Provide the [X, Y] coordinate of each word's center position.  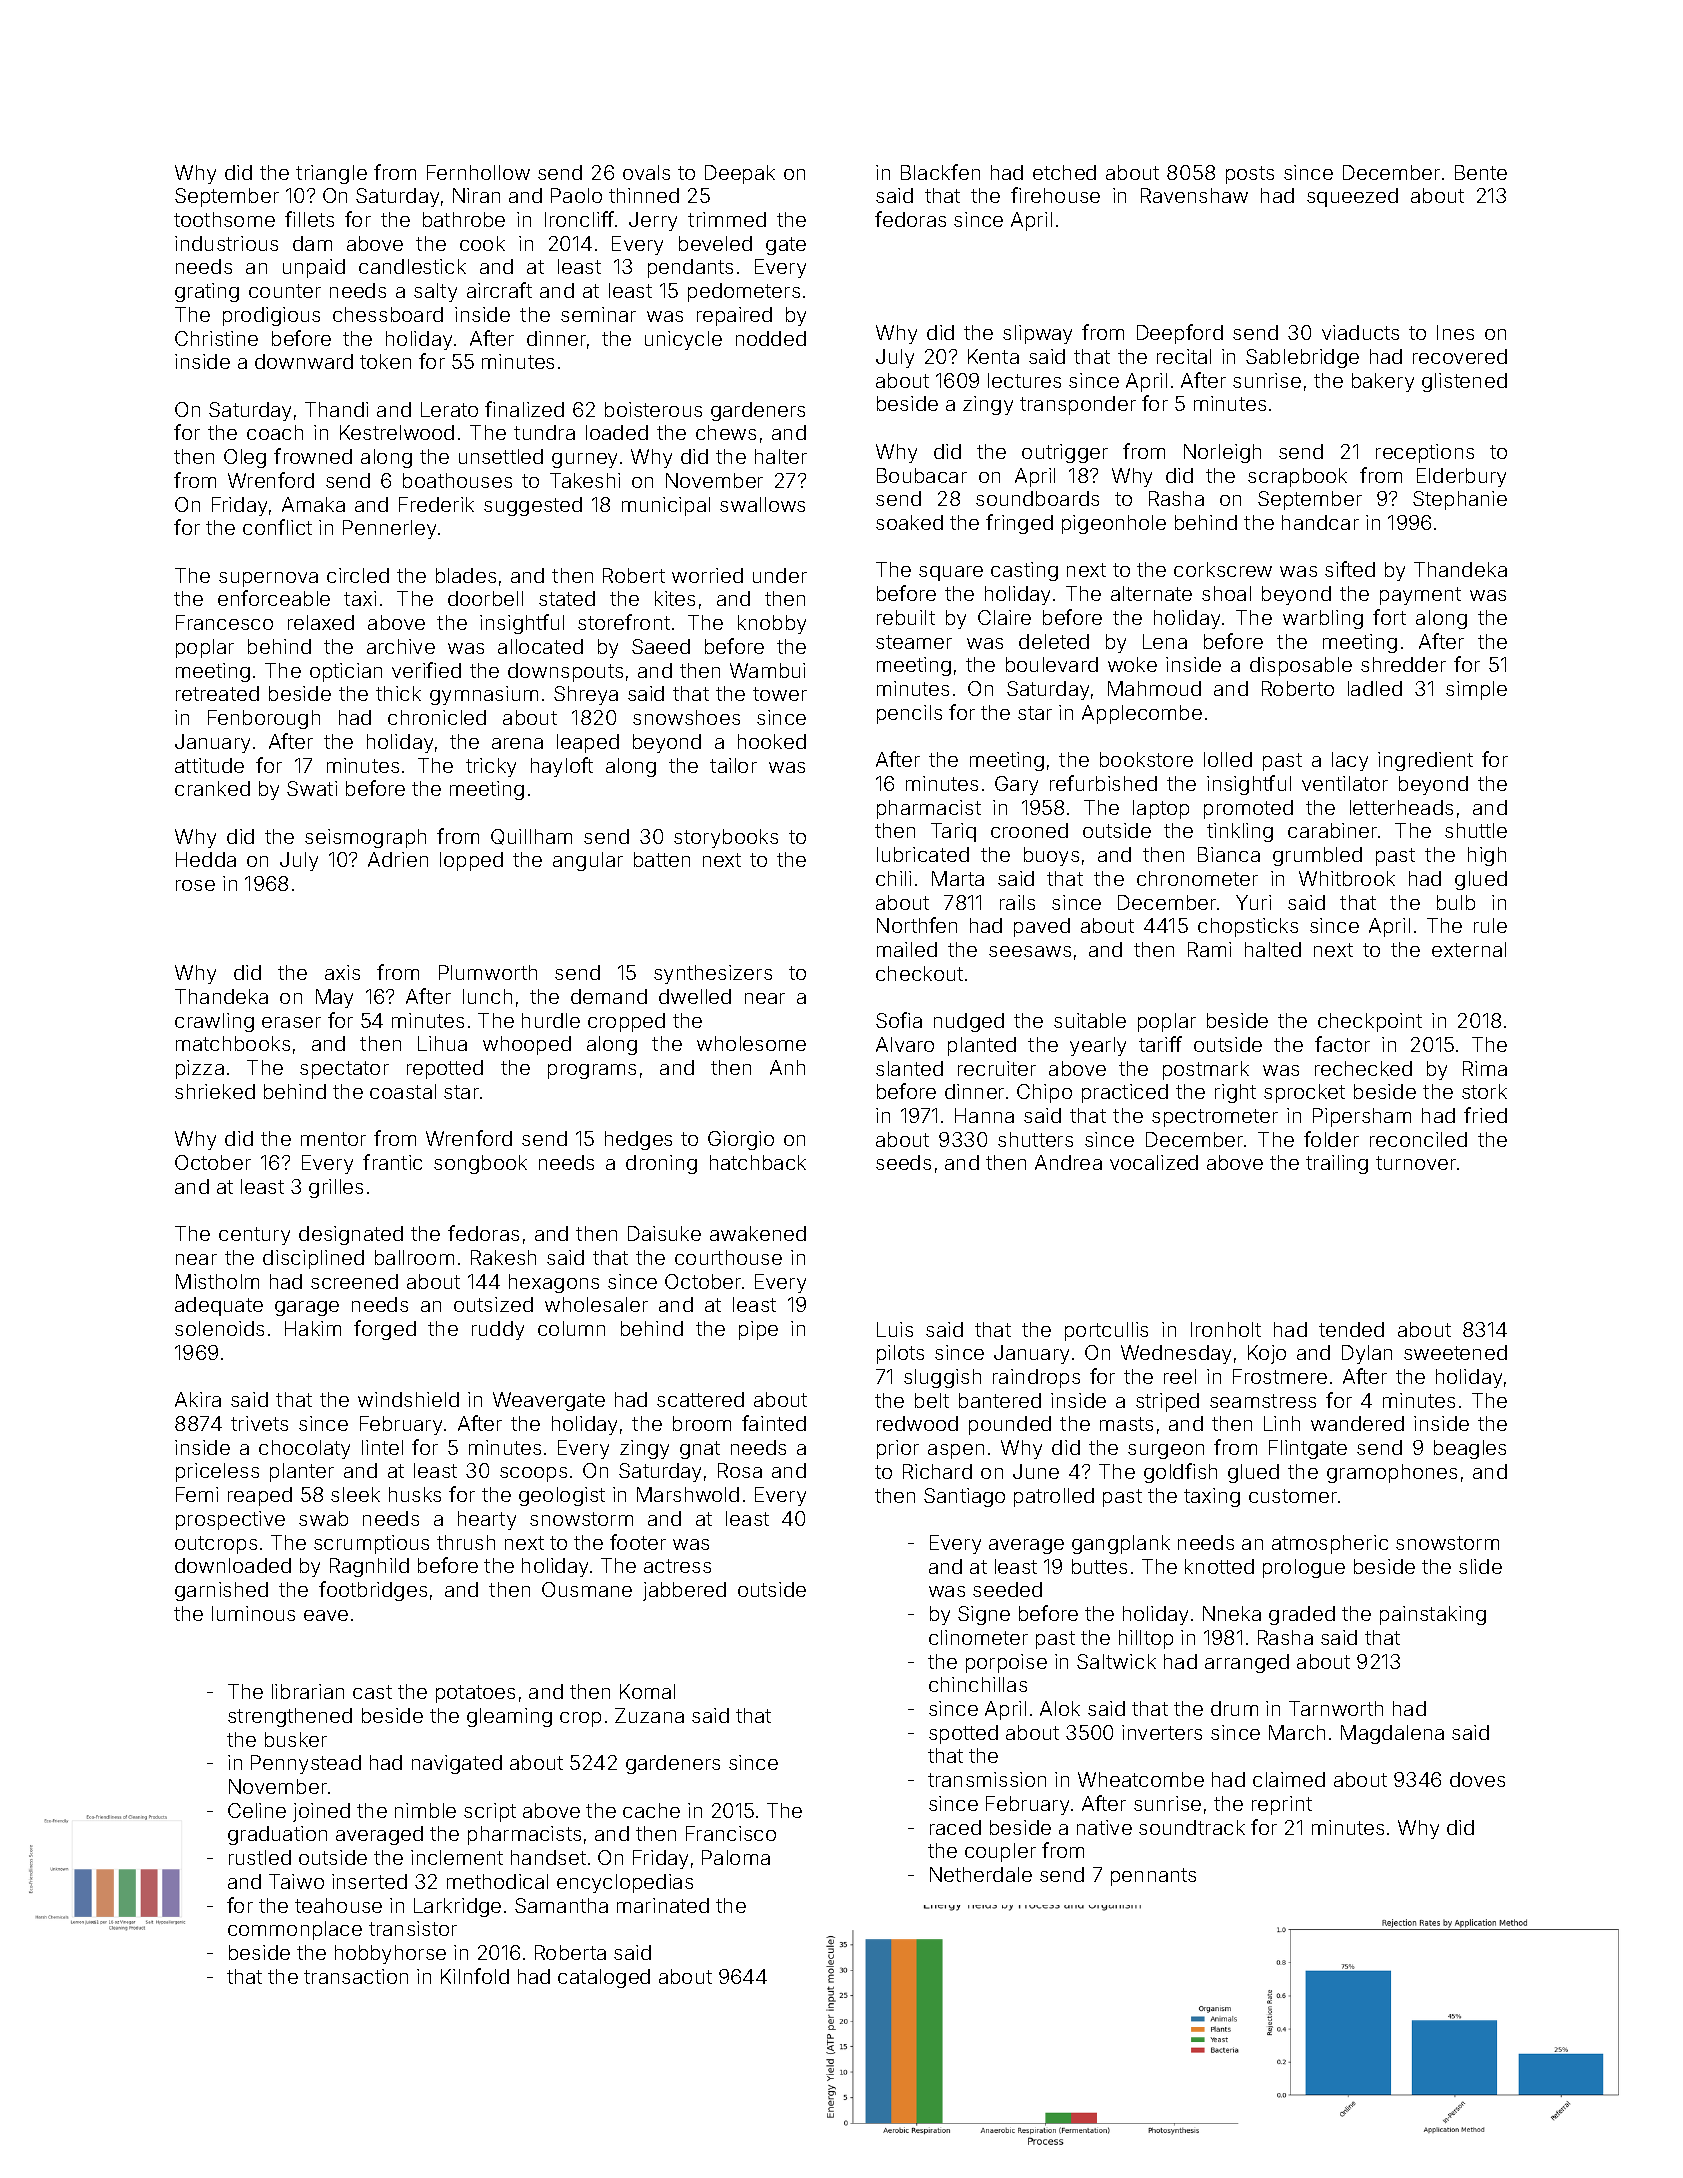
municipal [666, 506]
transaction [356, 1976]
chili [893, 878]
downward [304, 361]
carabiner [1332, 830]
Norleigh [1222, 453]
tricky [491, 767]
